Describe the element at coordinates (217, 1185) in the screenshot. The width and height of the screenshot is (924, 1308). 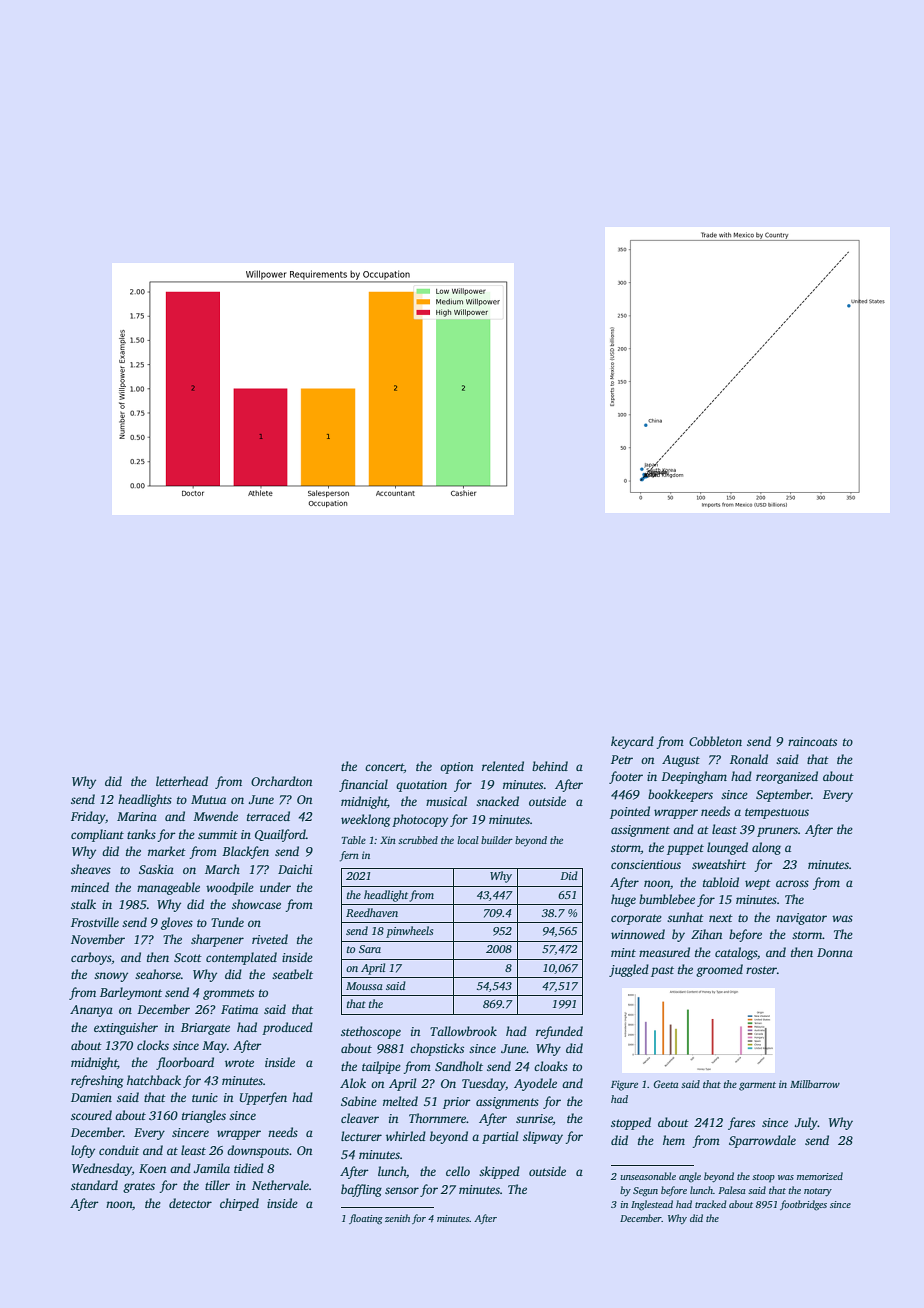
I see `tiller` at that location.
